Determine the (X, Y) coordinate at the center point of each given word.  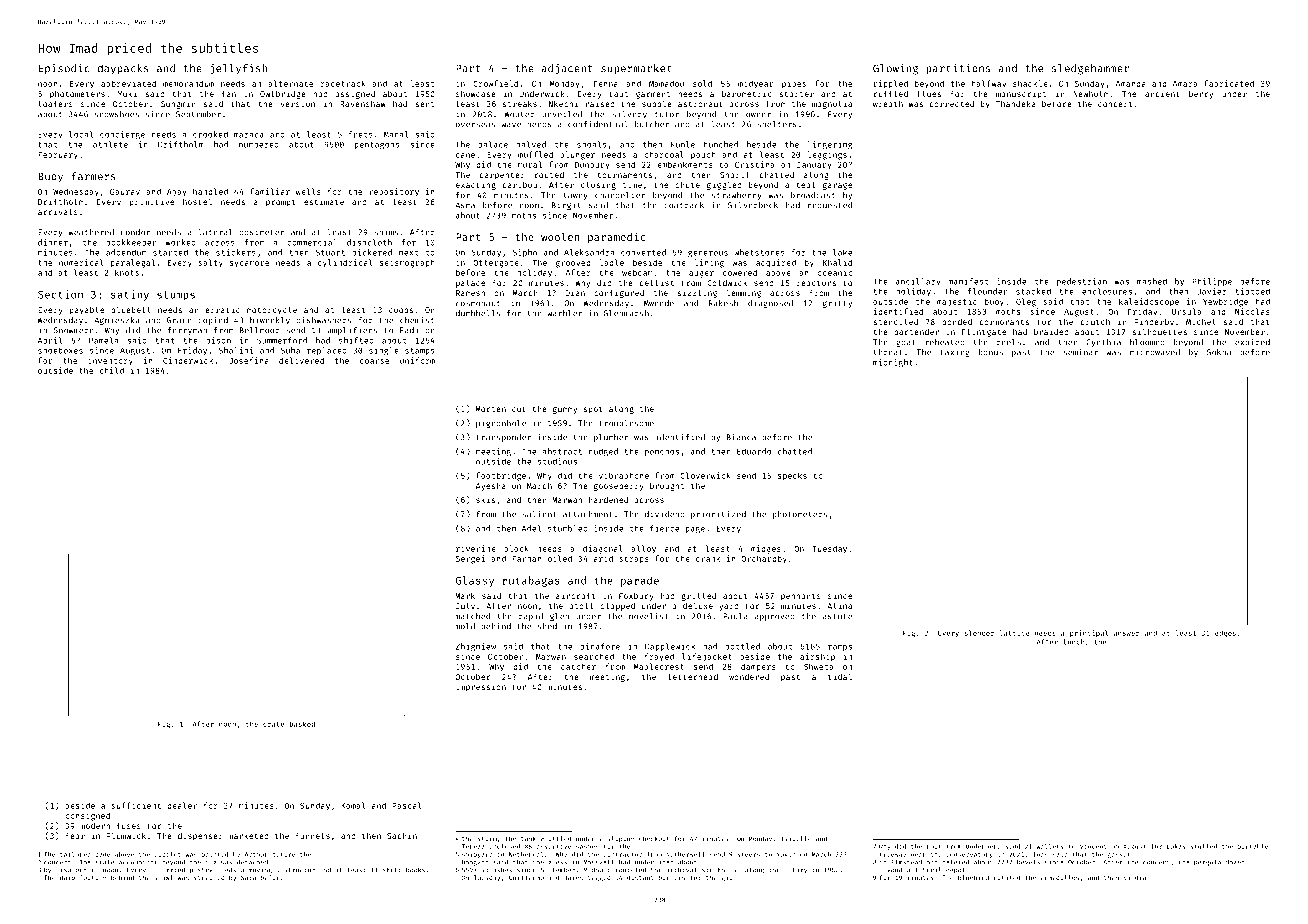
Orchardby (764, 559)
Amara (1185, 84)
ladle (611, 262)
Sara (248, 877)
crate (273, 724)
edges (1225, 634)
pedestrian (1082, 282)
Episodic (64, 69)
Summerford (282, 340)
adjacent (567, 69)
